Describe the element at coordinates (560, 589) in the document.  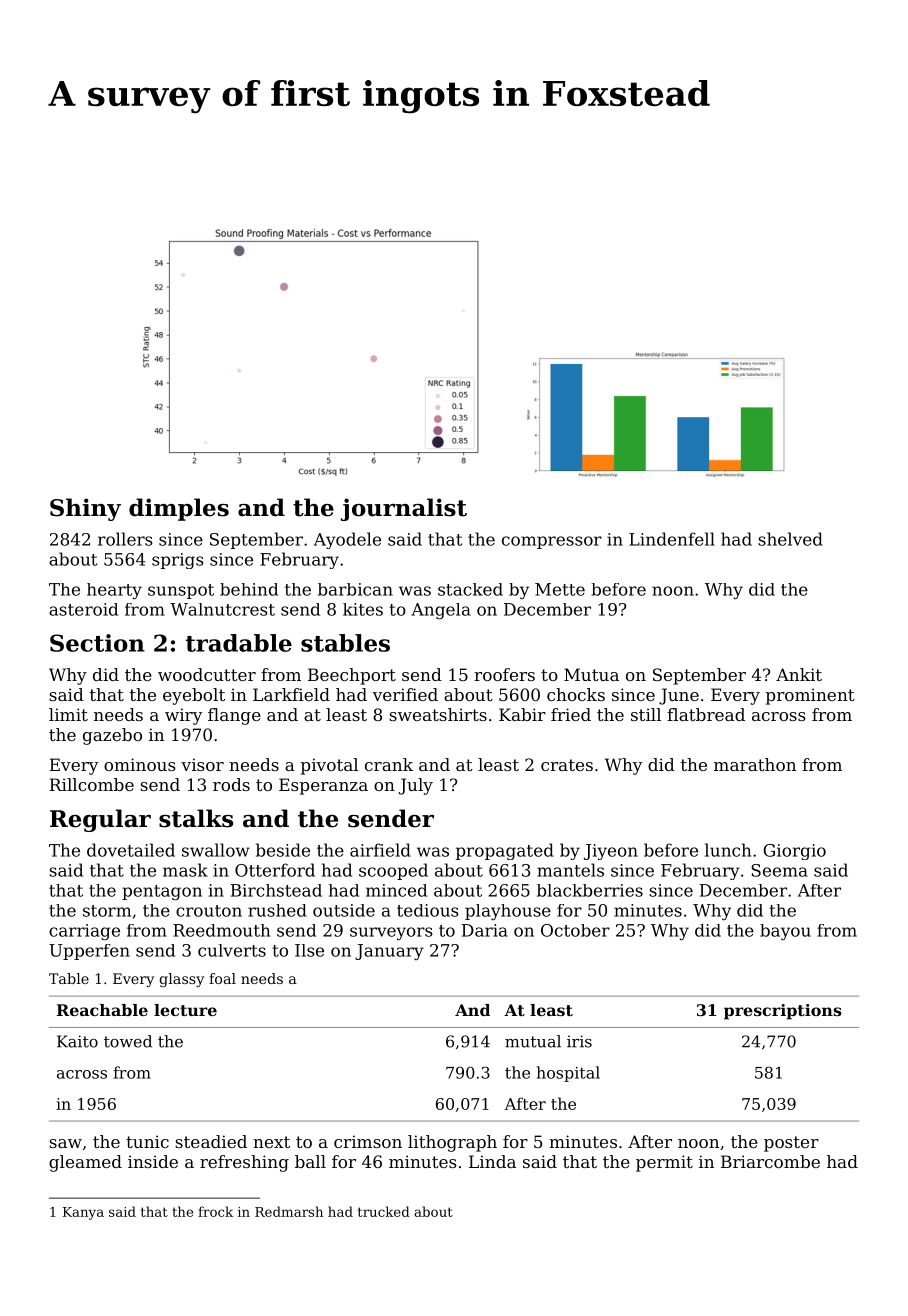
I see `Mette` at that location.
